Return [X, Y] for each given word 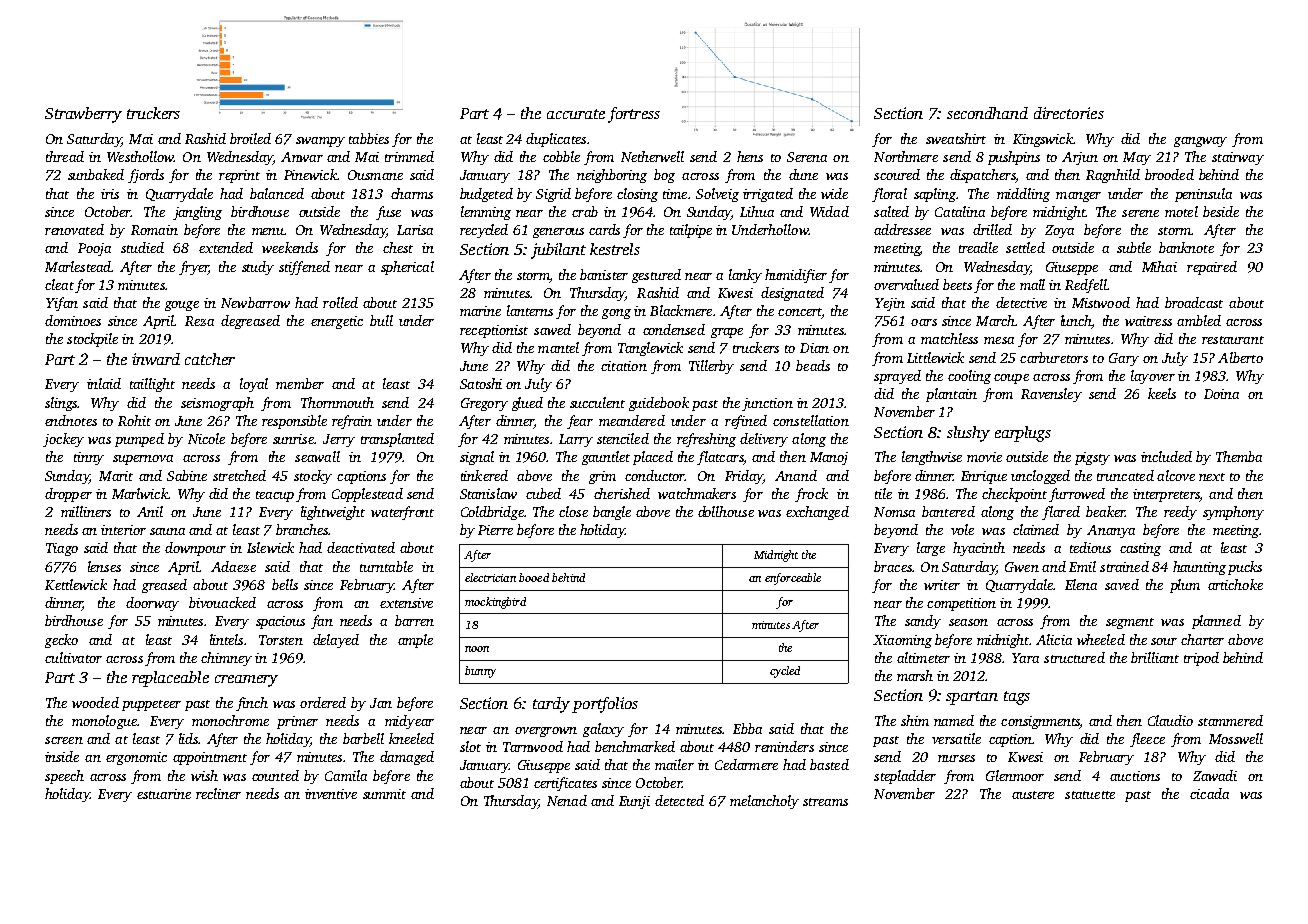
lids [188, 738]
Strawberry [83, 115]
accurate [576, 114]
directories [1069, 113]
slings [61, 404]
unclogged [1040, 477]
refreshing [706, 440]
